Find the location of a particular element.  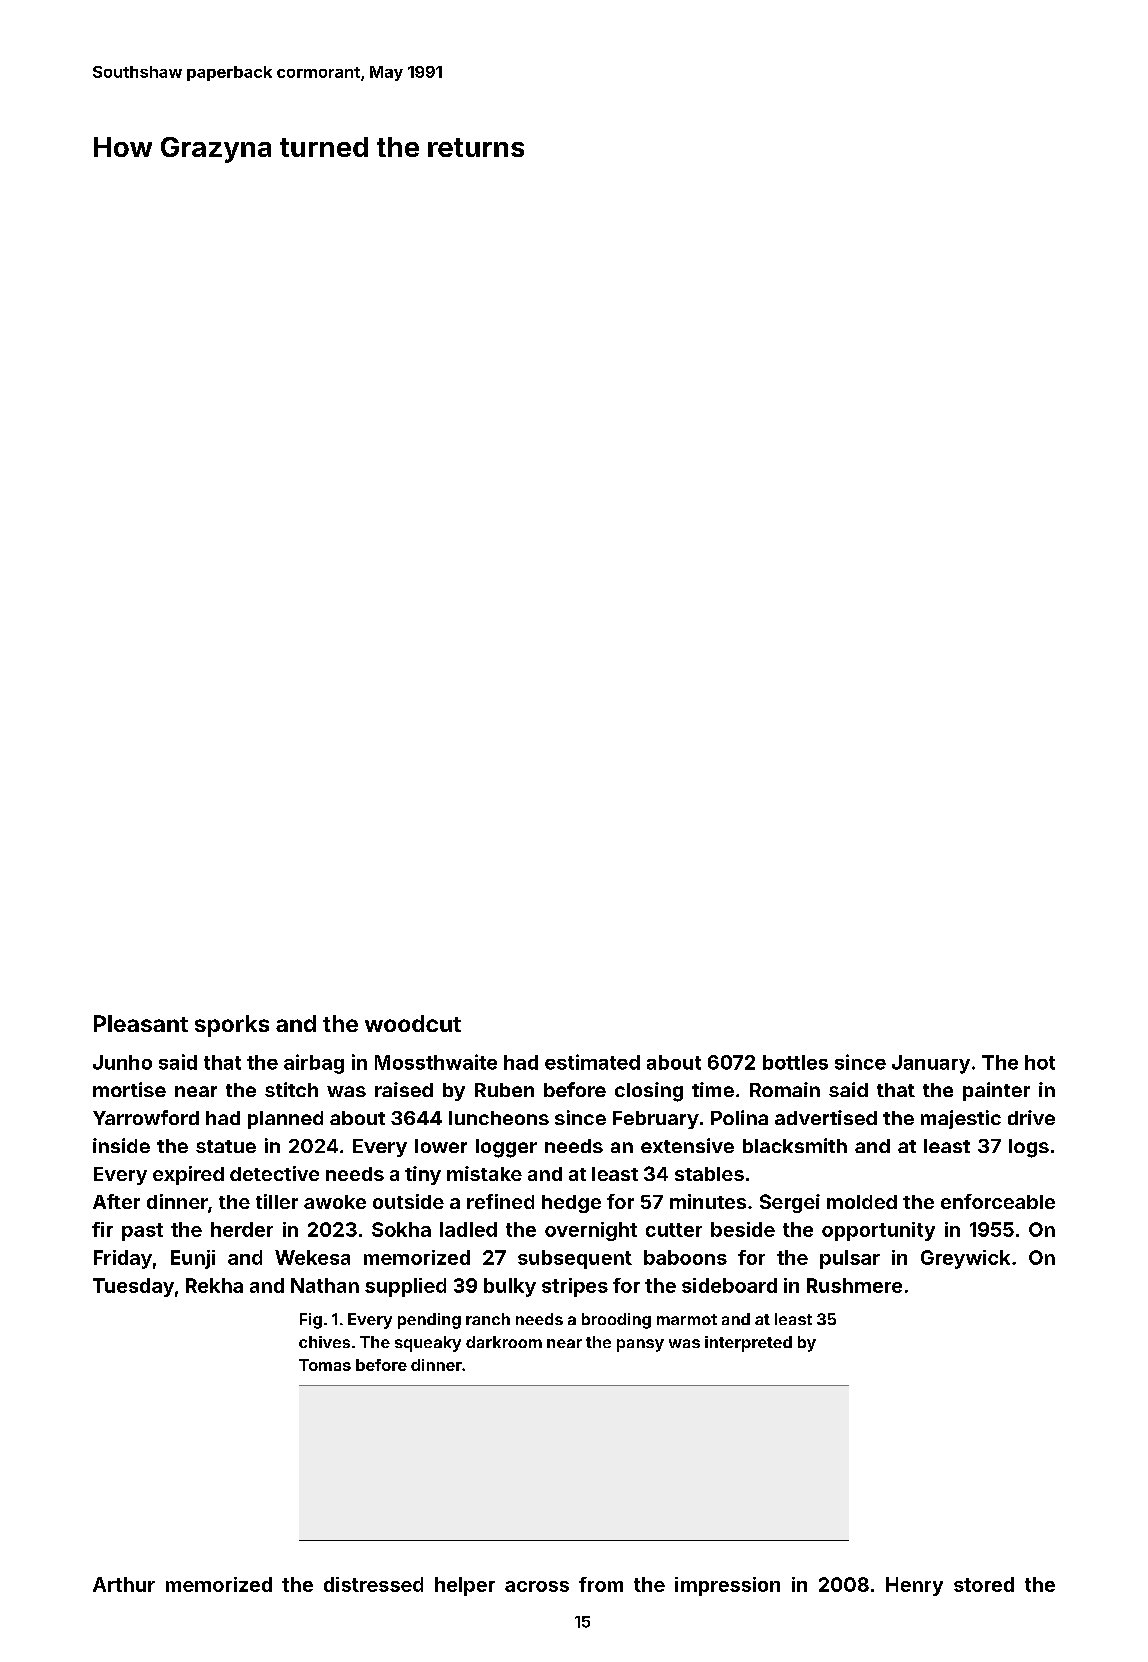

marmot is located at coordinates (687, 1319).
